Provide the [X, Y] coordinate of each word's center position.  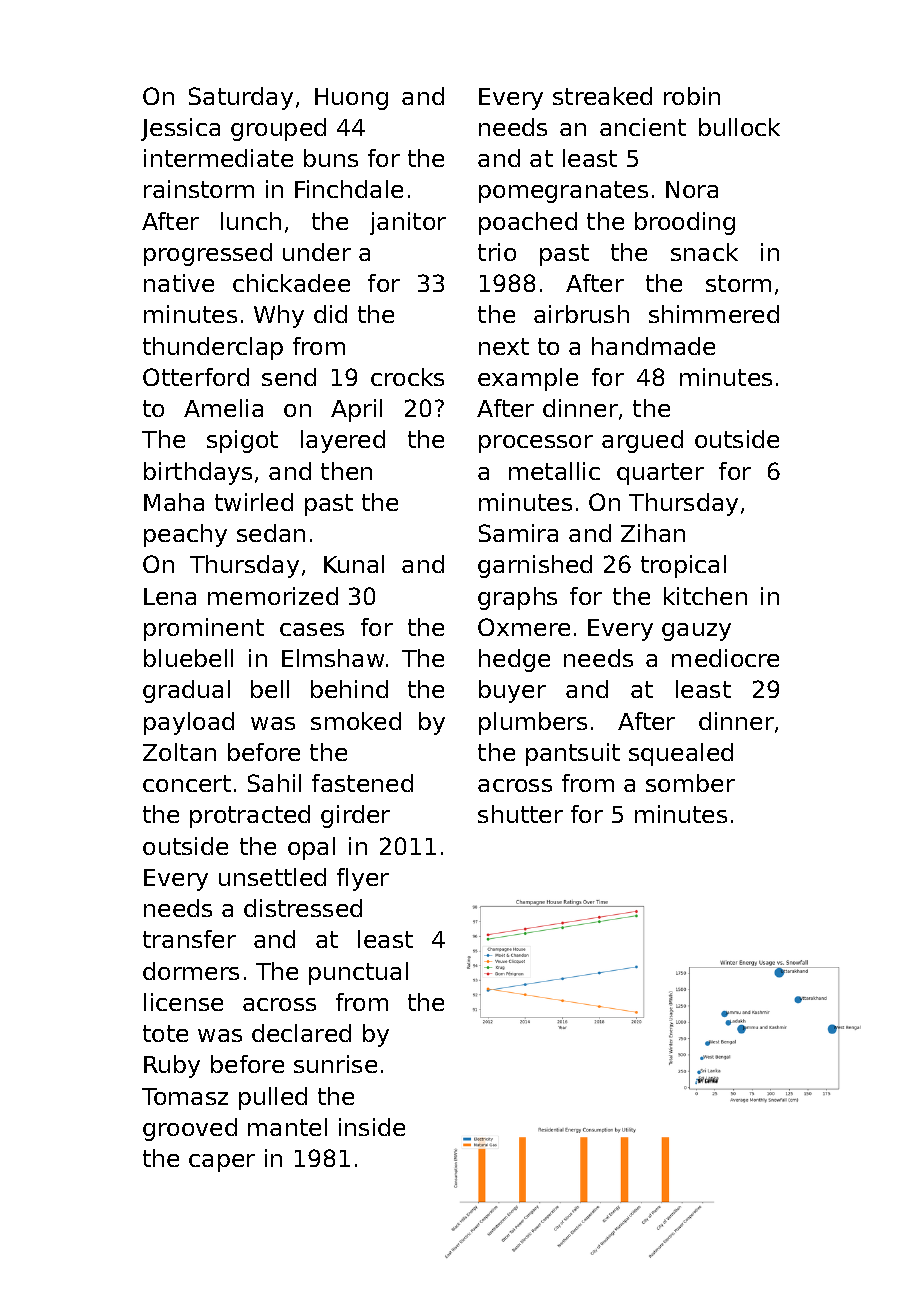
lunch [251, 221]
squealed [681, 754]
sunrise [335, 1064]
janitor [408, 223]
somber [690, 783]
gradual [186, 691]
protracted [250, 816]
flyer [363, 879]
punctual [358, 973]
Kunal [354, 564]
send [289, 377]
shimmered [714, 314]
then [346, 471]
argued [642, 441]
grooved [190, 1129]
